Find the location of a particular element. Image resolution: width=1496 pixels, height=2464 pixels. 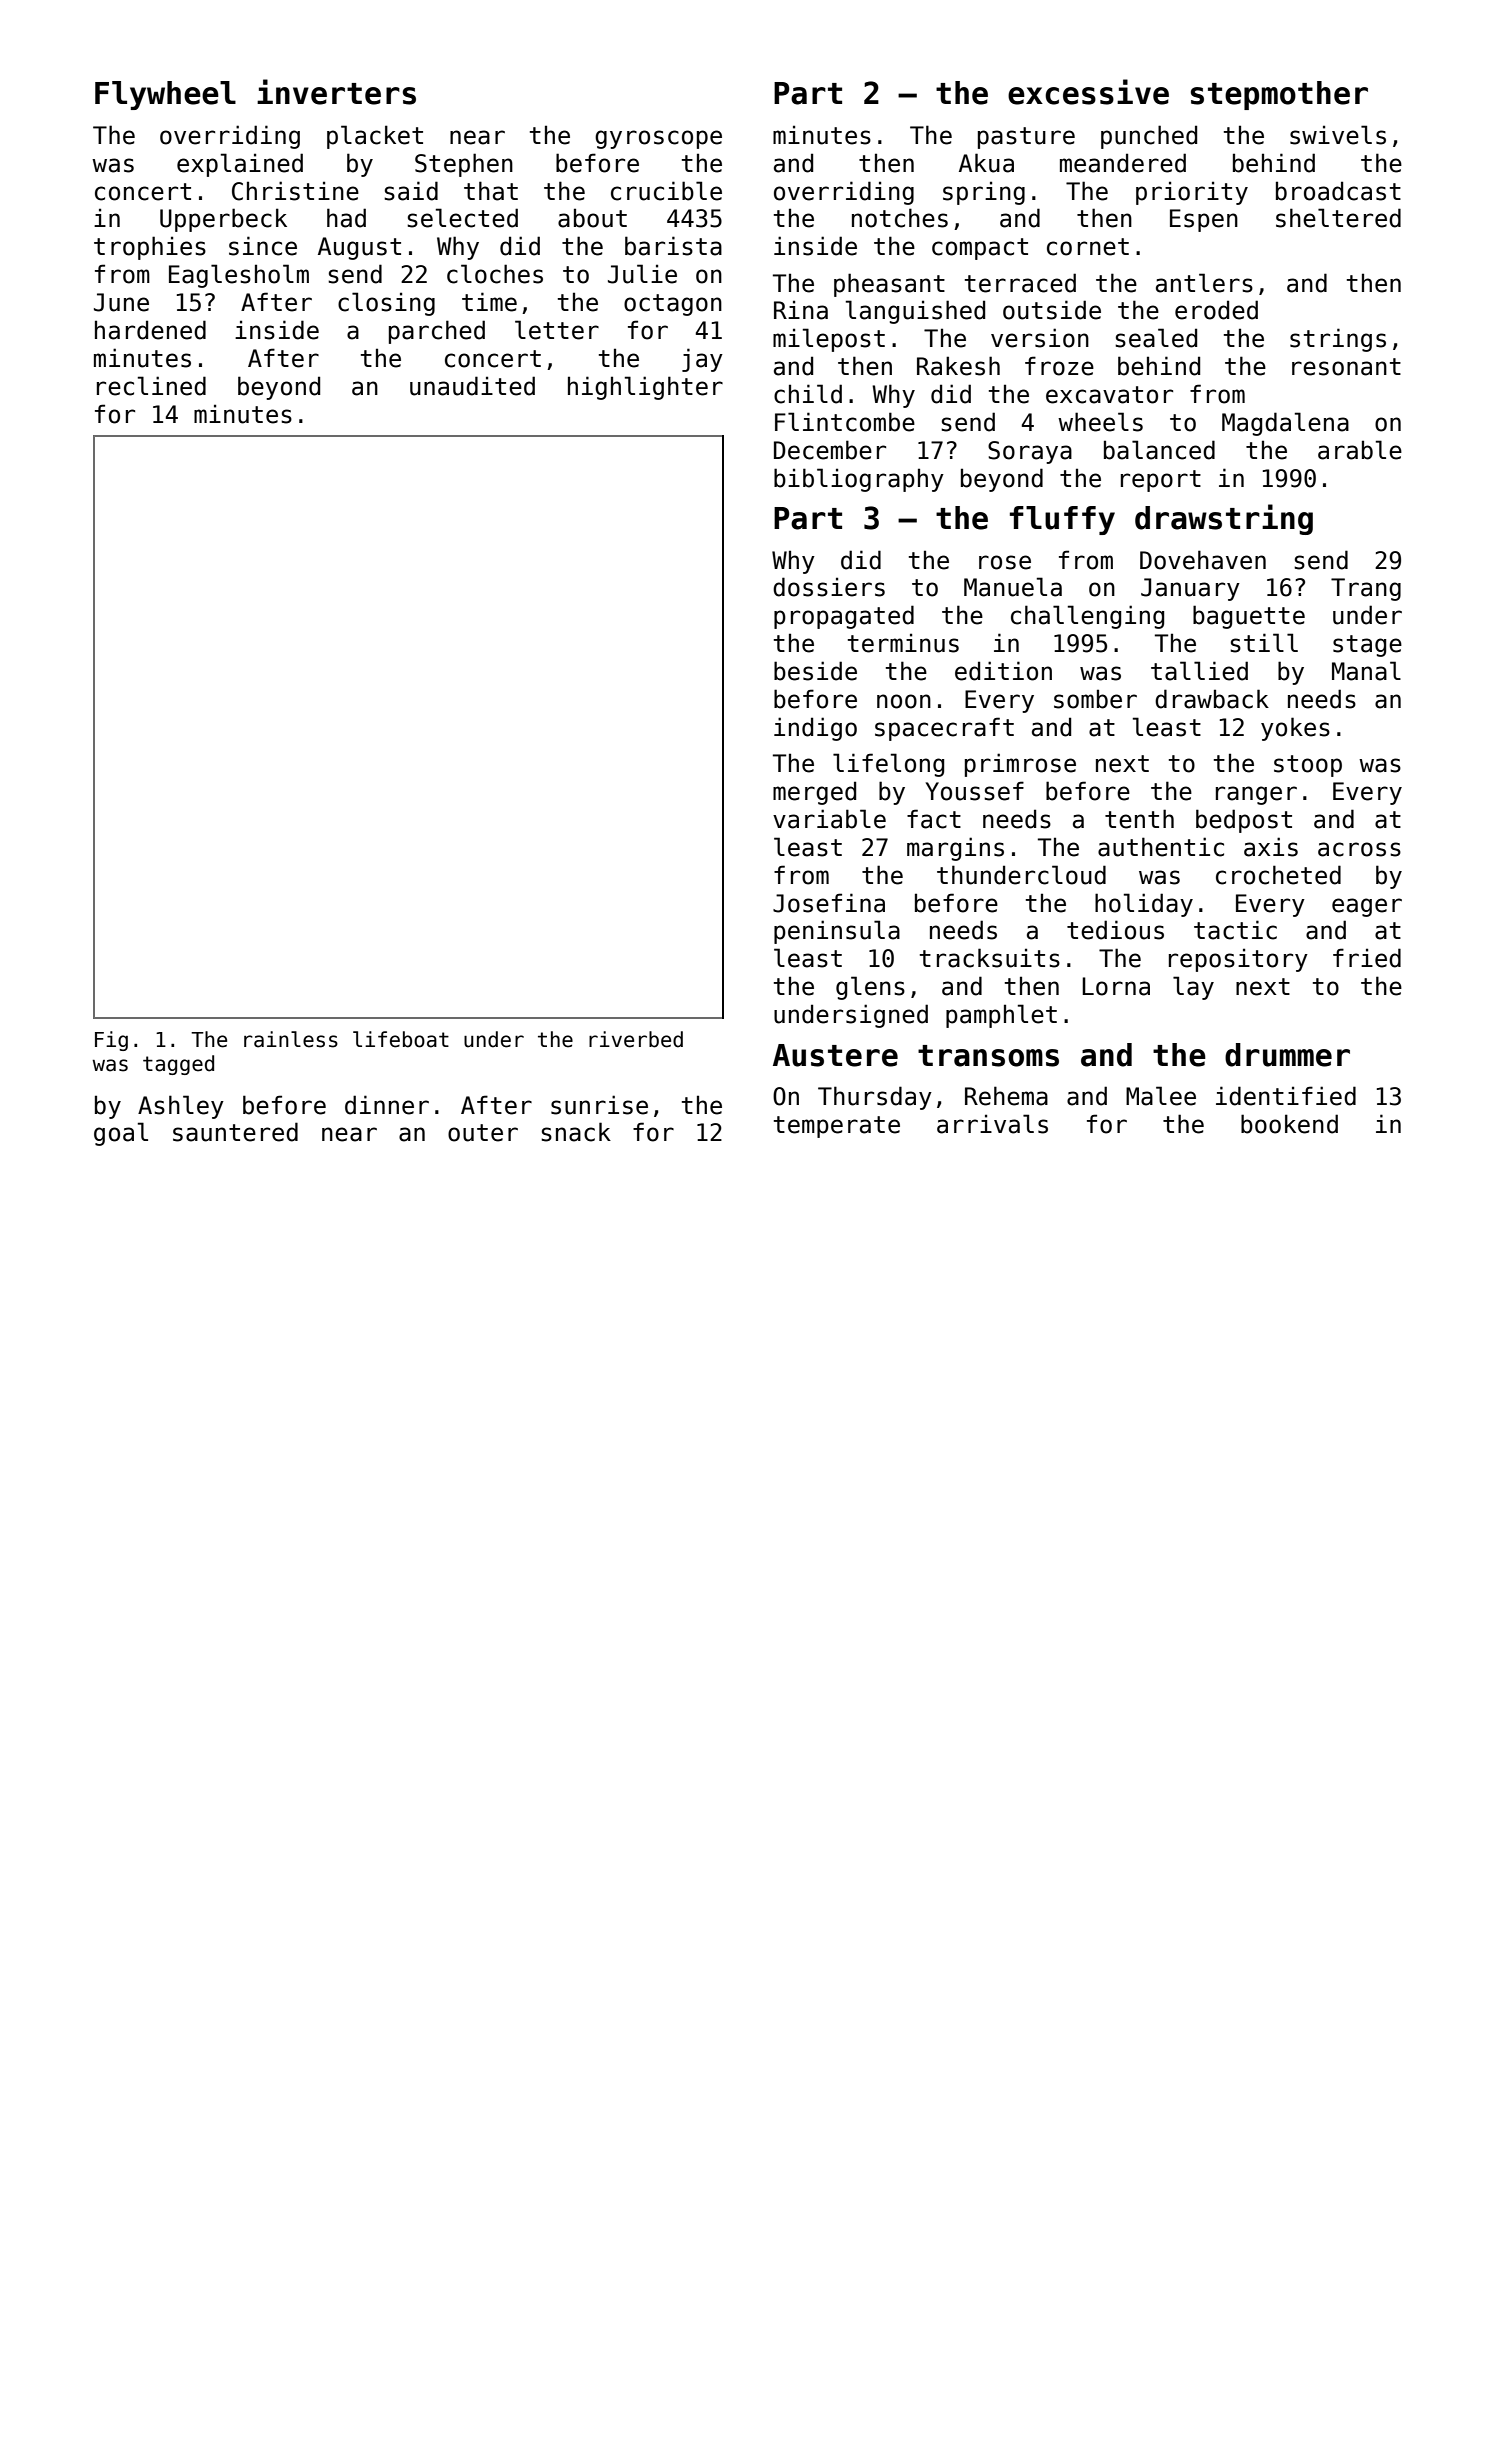

eroded is located at coordinates (1216, 310).
